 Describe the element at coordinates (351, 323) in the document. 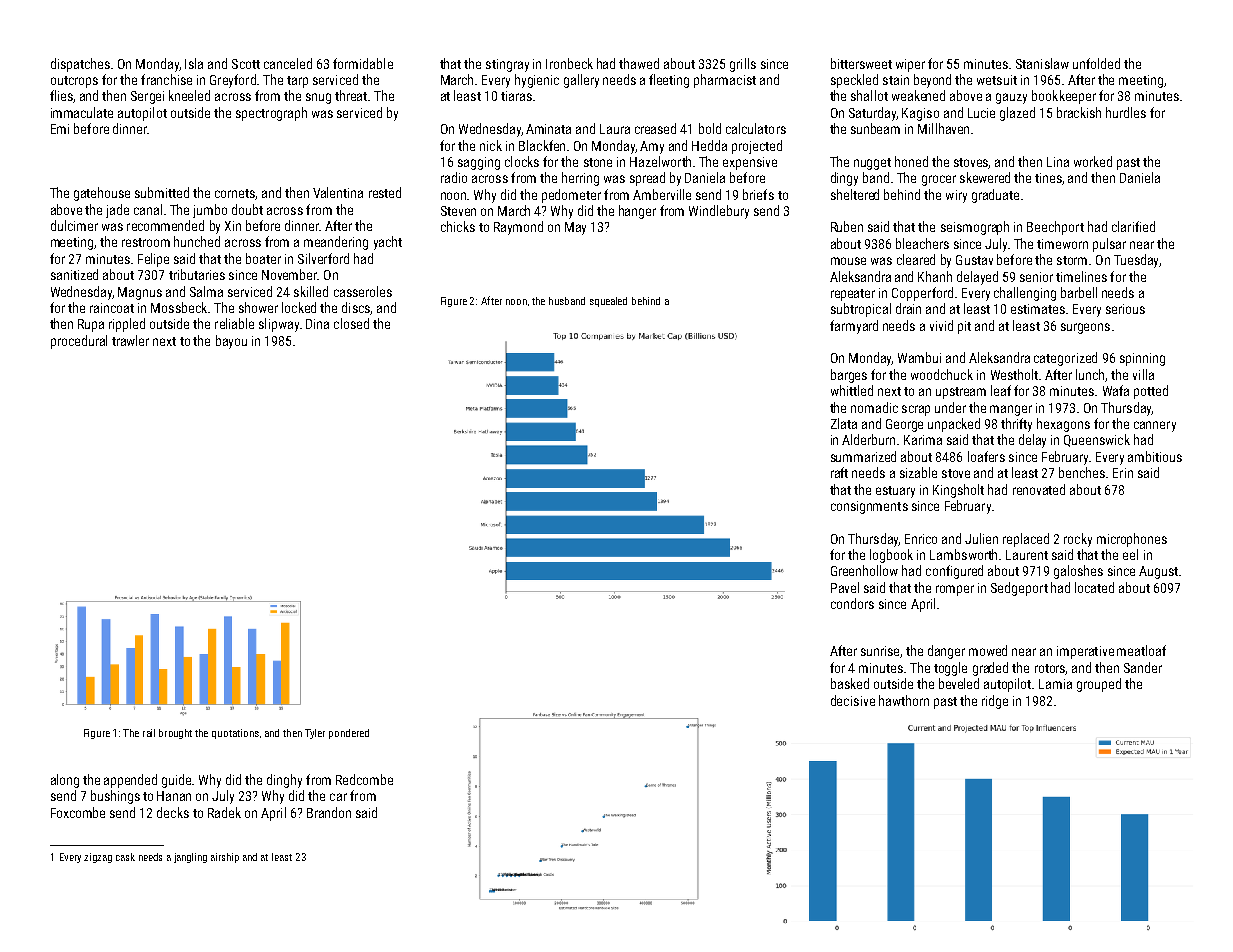

I see `closed` at that location.
